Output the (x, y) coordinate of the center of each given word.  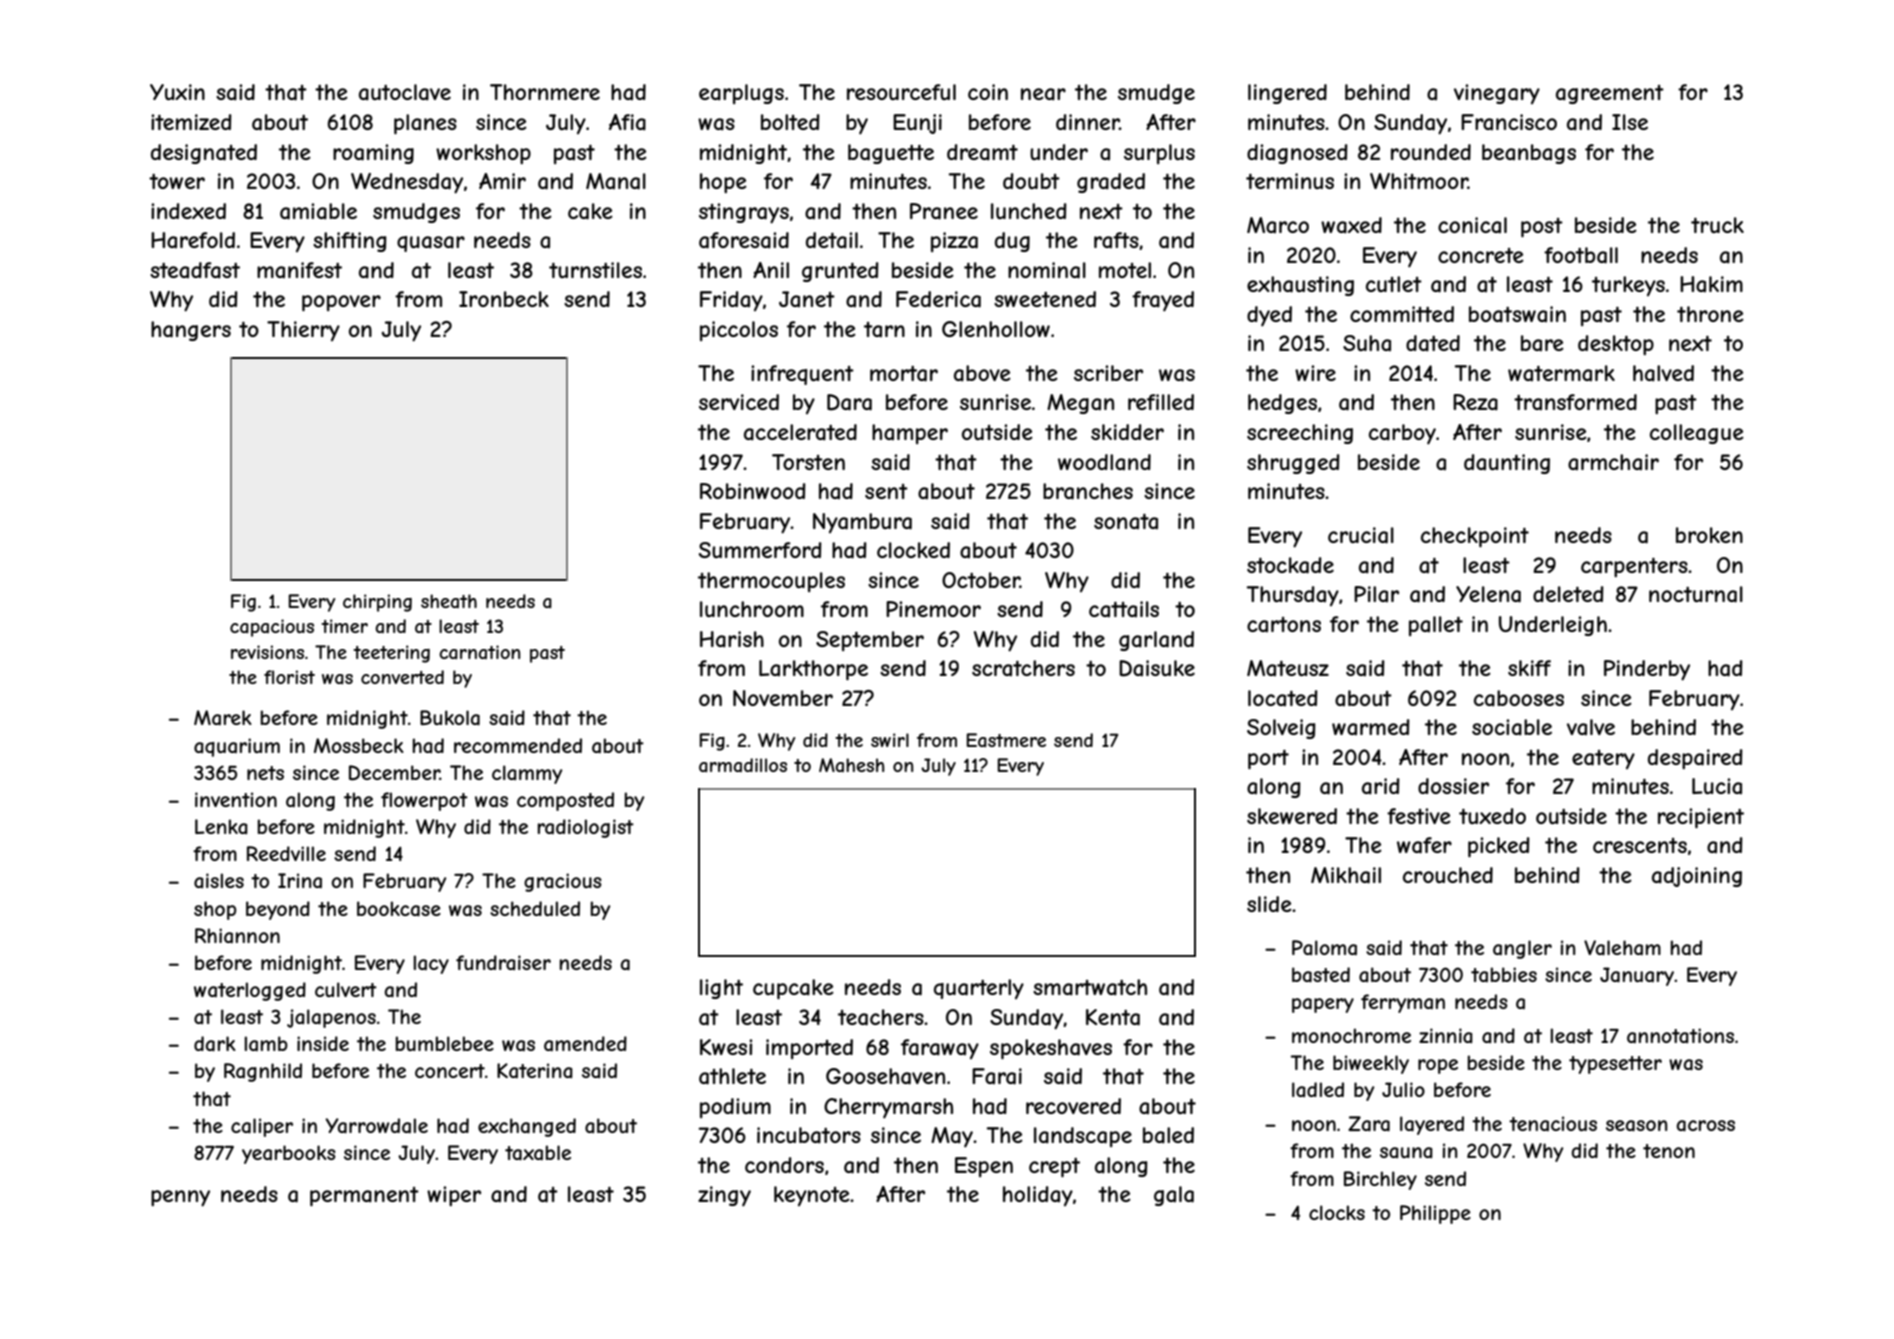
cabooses (1519, 698)
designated (204, 154)
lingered (1287, 94)
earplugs (741, 94)
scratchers (1023, 668)
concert (450, 1071)
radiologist (585, 828)
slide (1269, 904)
